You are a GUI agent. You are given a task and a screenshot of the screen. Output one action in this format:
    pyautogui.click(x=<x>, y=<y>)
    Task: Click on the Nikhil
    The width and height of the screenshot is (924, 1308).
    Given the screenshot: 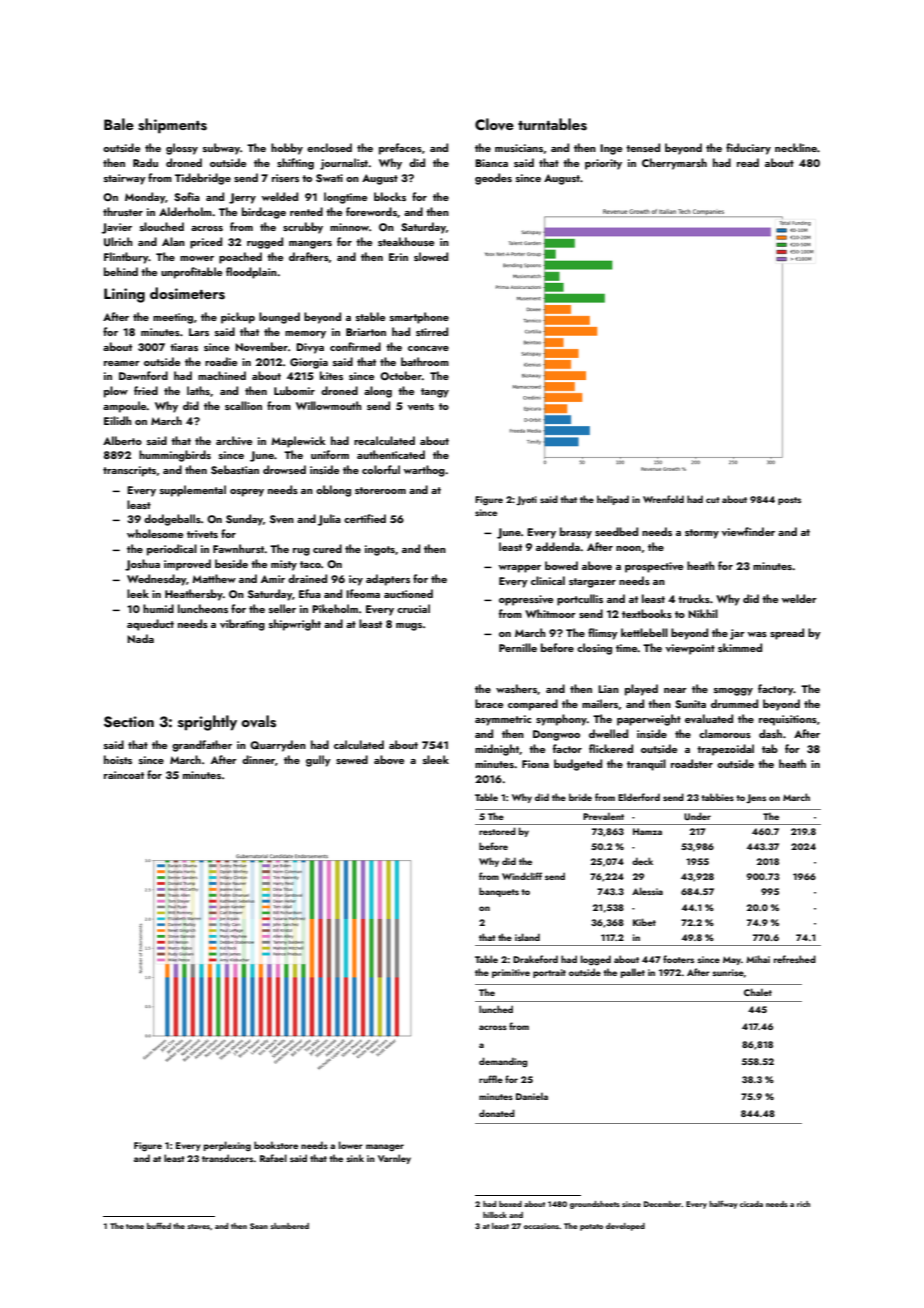 What is the action you would take?
    pyautogui.click(x=703, y=613)
